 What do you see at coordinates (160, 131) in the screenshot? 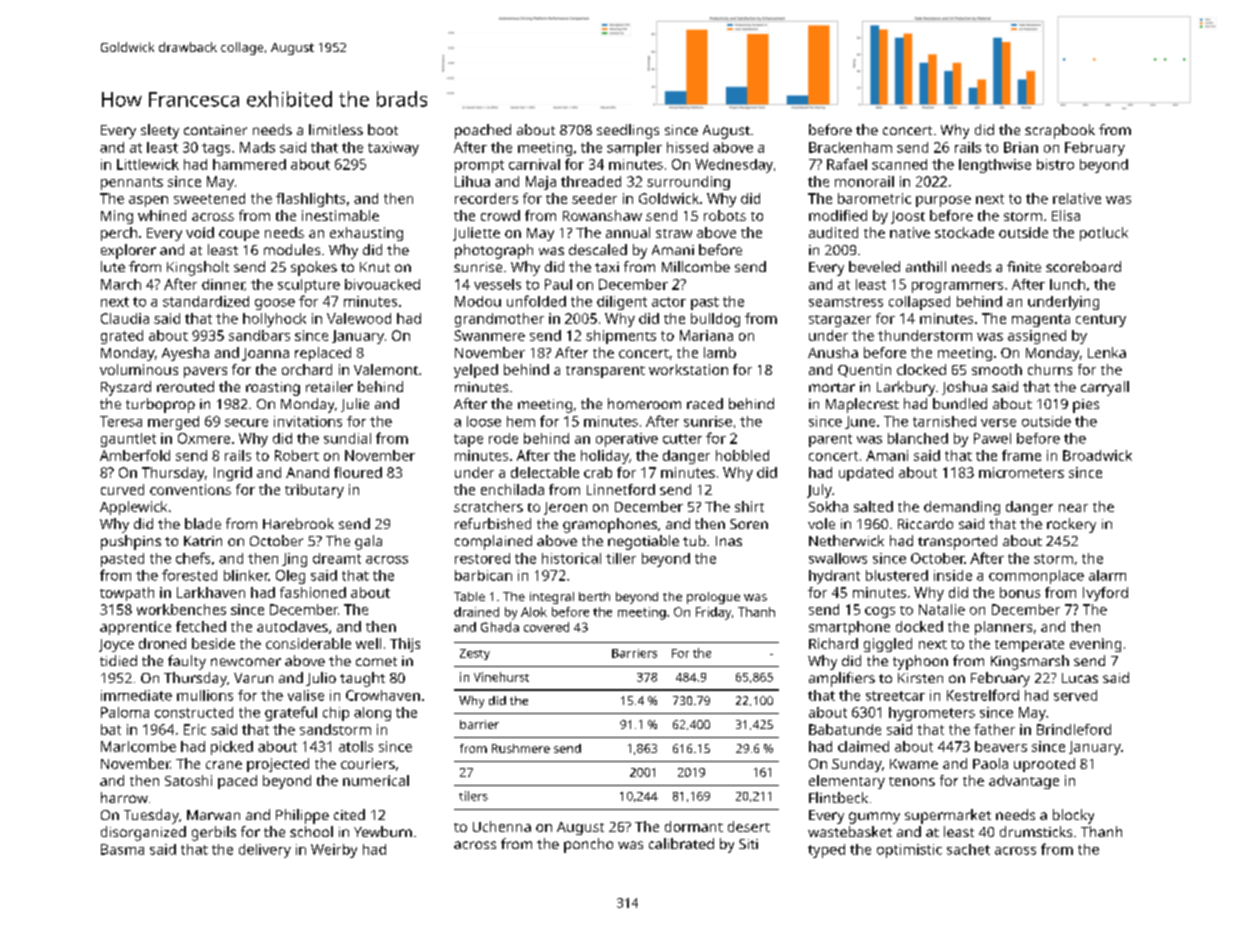
I see `sleety` at bounding box center [160, 131].
